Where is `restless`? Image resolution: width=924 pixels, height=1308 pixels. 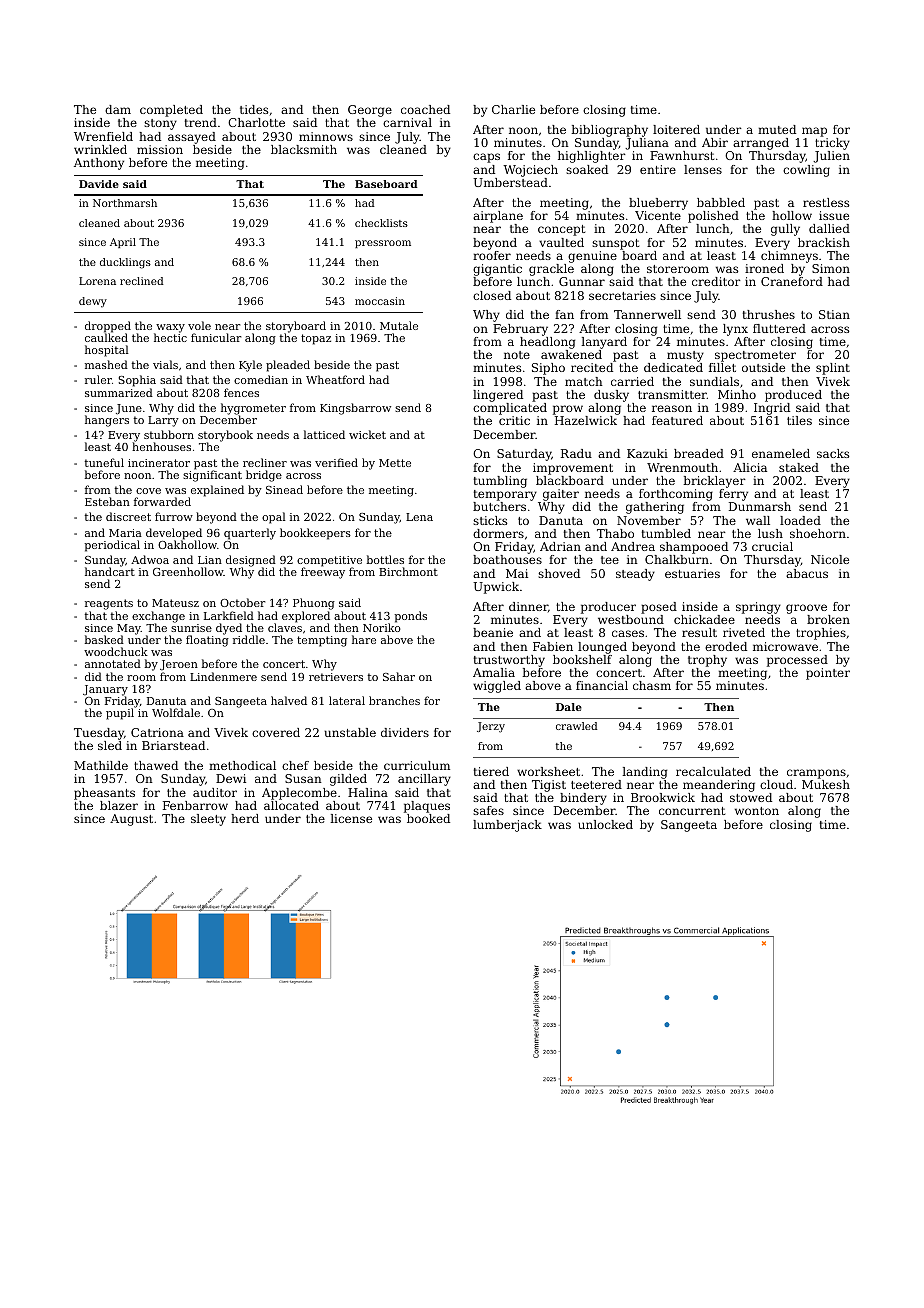 restless is located at coordinates (826, 202).
